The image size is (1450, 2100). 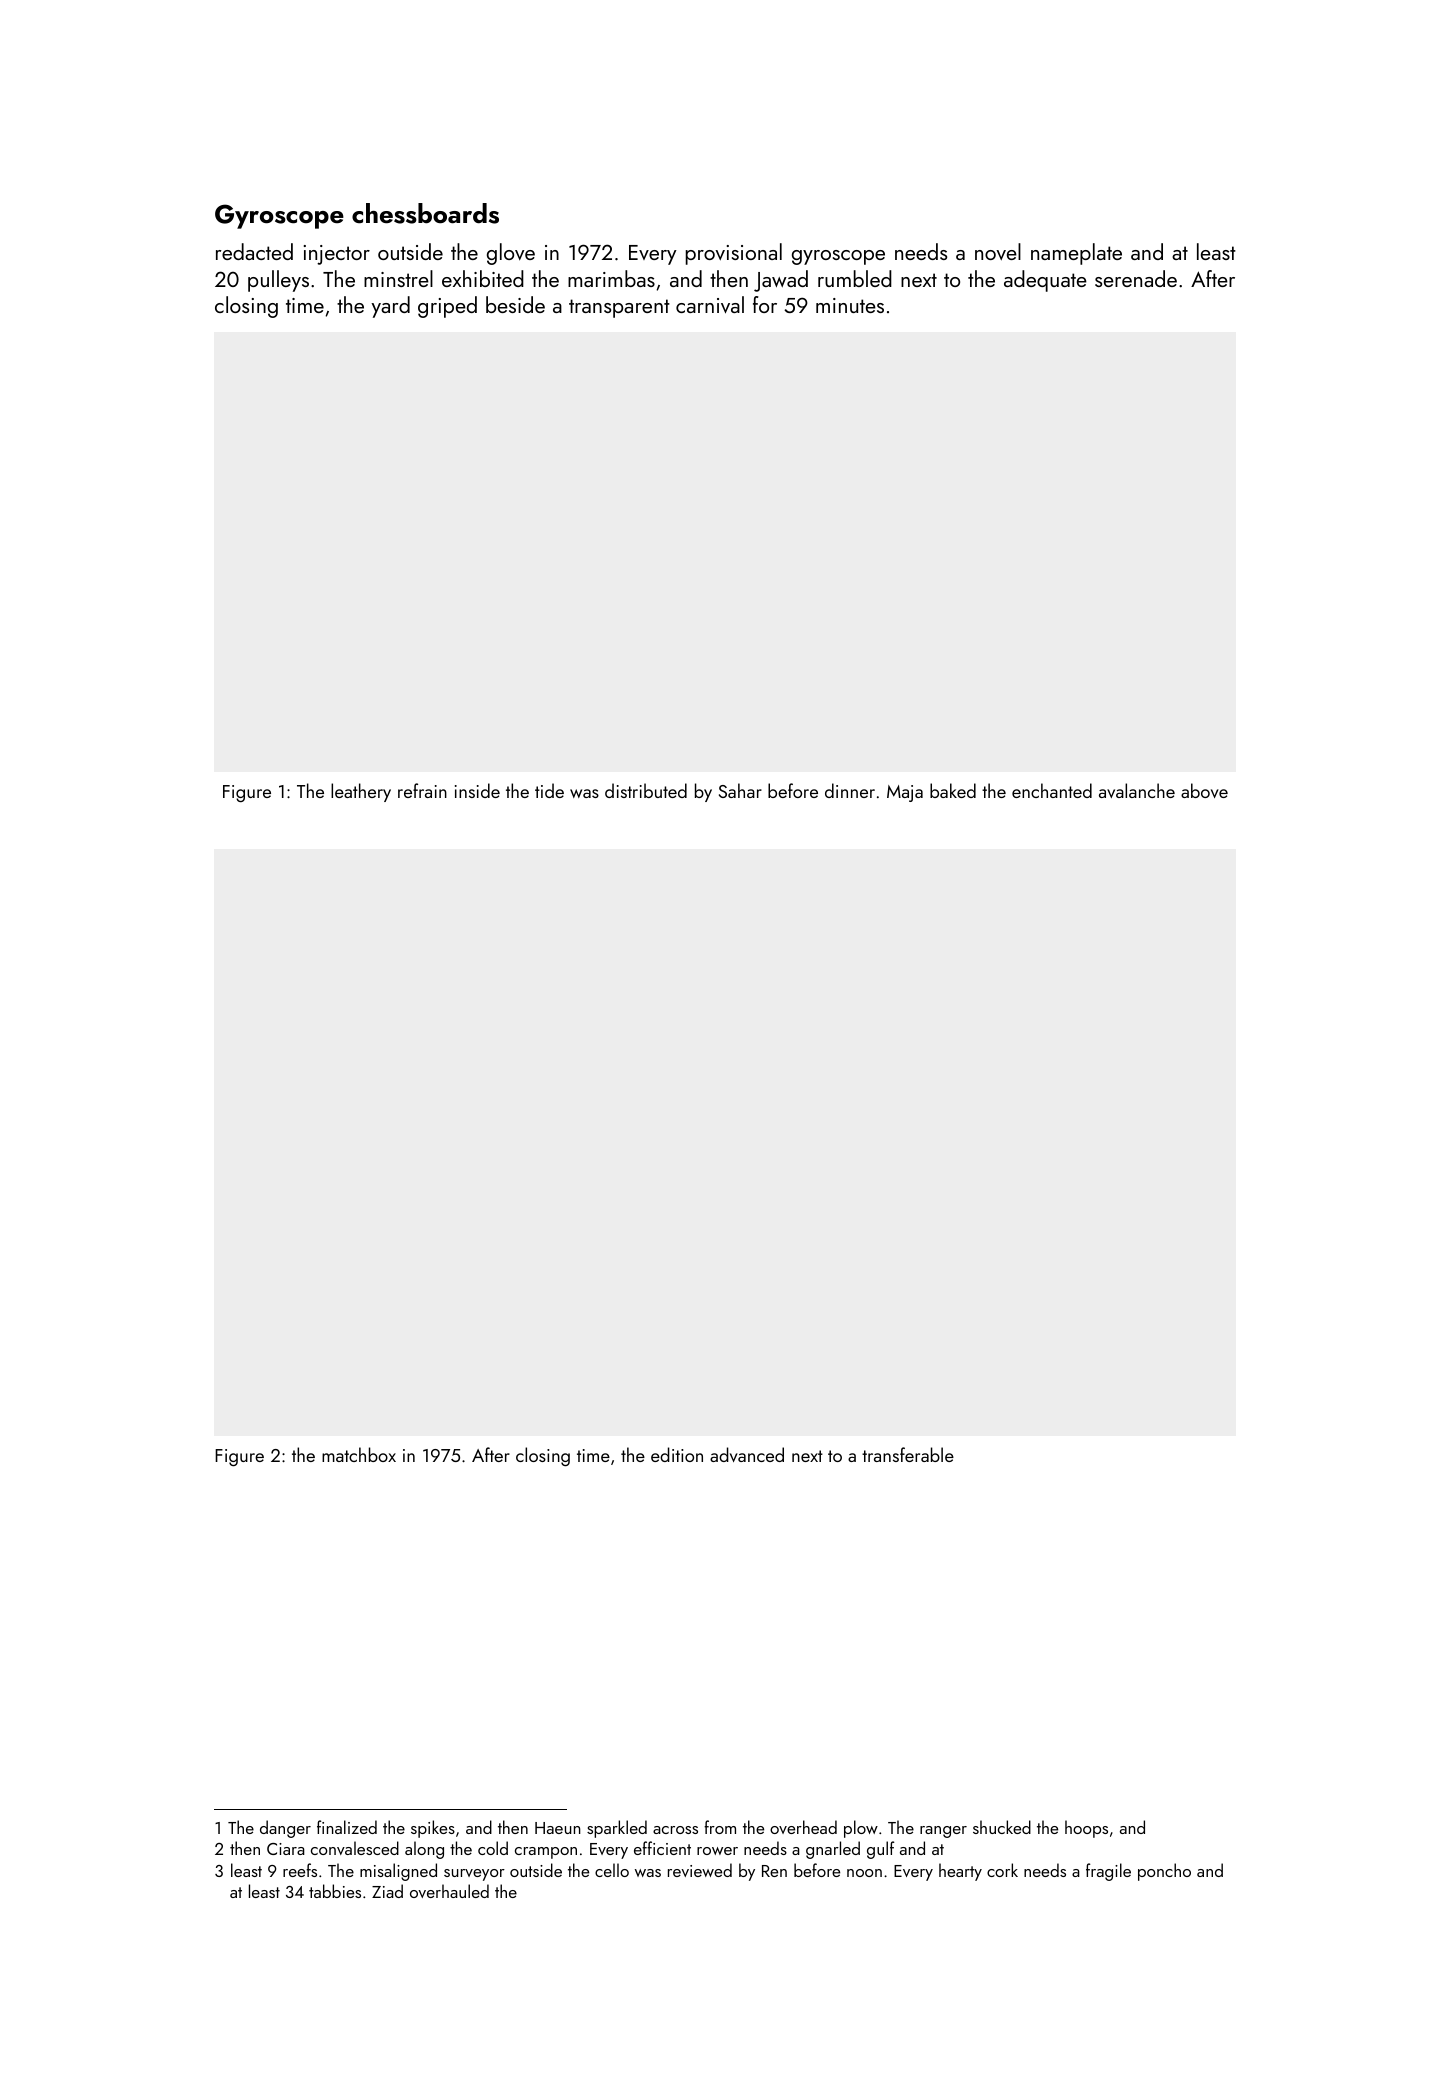 What do you see at coordinates (1045, 281) in the screenshot?
I see `adequate` at bounding box center [1045, 281].
